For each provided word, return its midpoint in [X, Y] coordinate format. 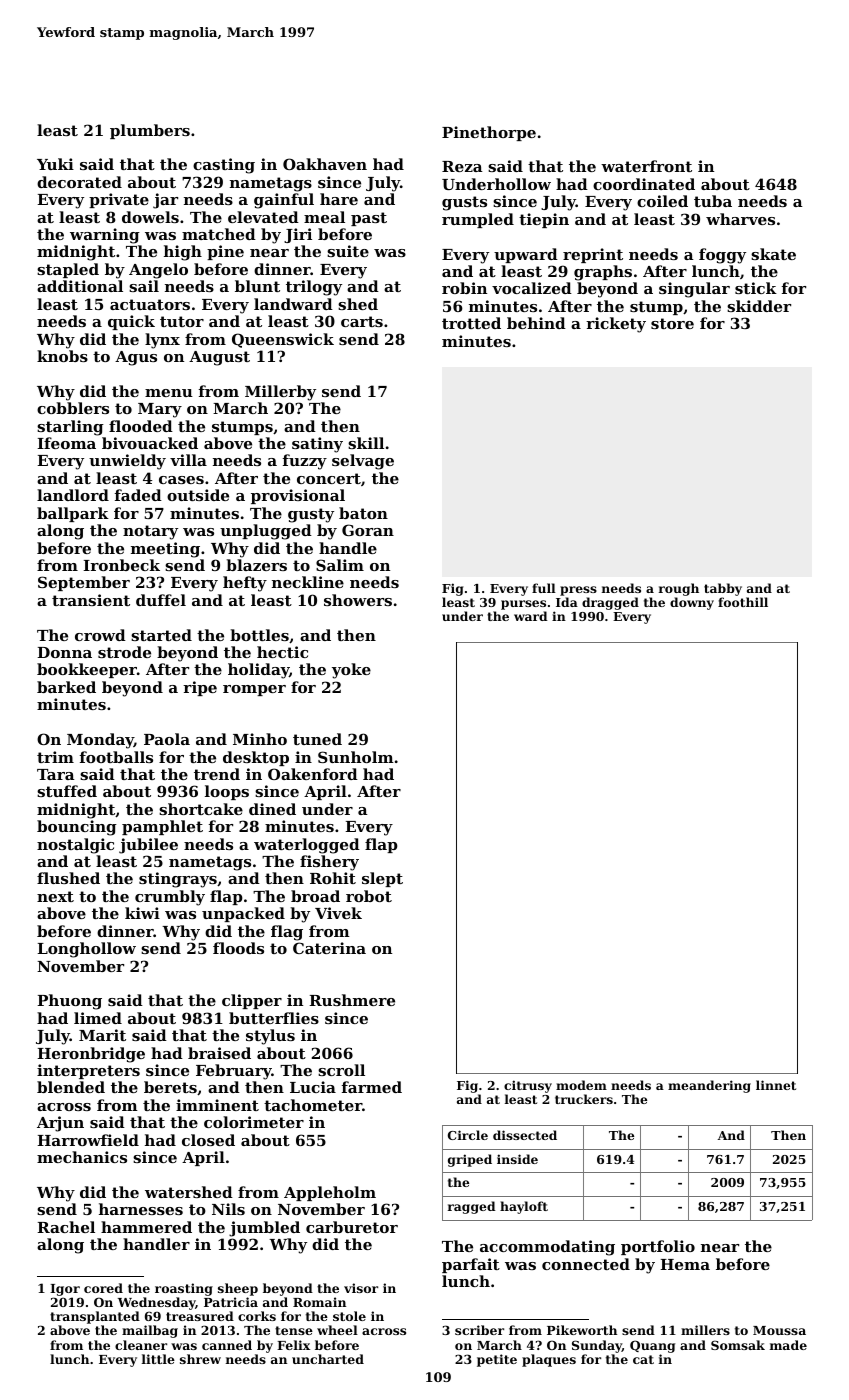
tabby [723, 589]
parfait [471, 1265]
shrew [200, 1359]
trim [55, 757]
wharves [740, 219]
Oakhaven [325, 164]
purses [523, 605]
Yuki [55, 164]
